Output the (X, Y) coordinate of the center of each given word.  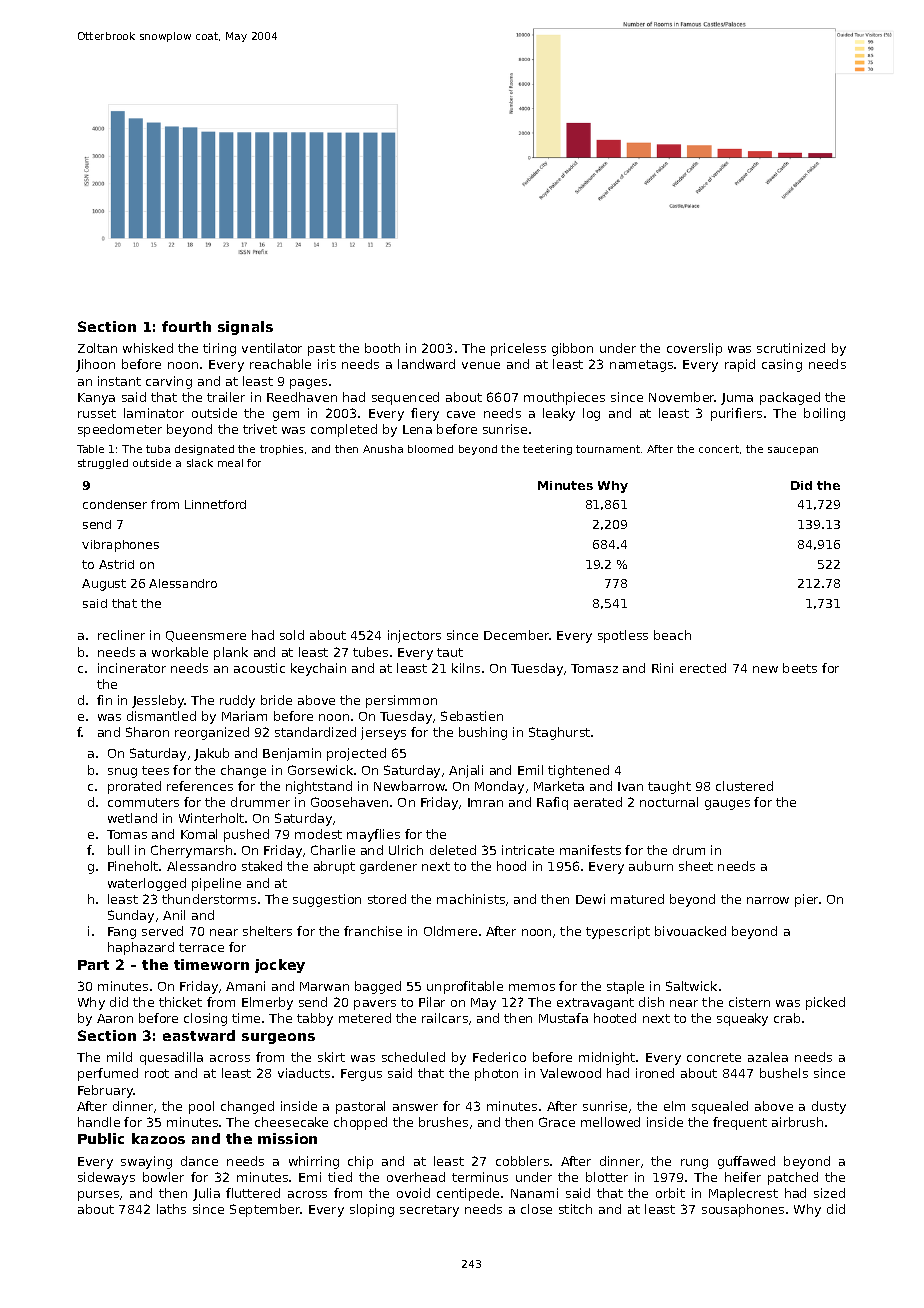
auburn (651, 866)
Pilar (432, 1002)
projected (356, 754)
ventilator (272, 348)
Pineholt (133, 866)
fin (104, 700)
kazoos (158, 1138)
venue (481, 365)
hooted (615, 1018)
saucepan (793, 451)
